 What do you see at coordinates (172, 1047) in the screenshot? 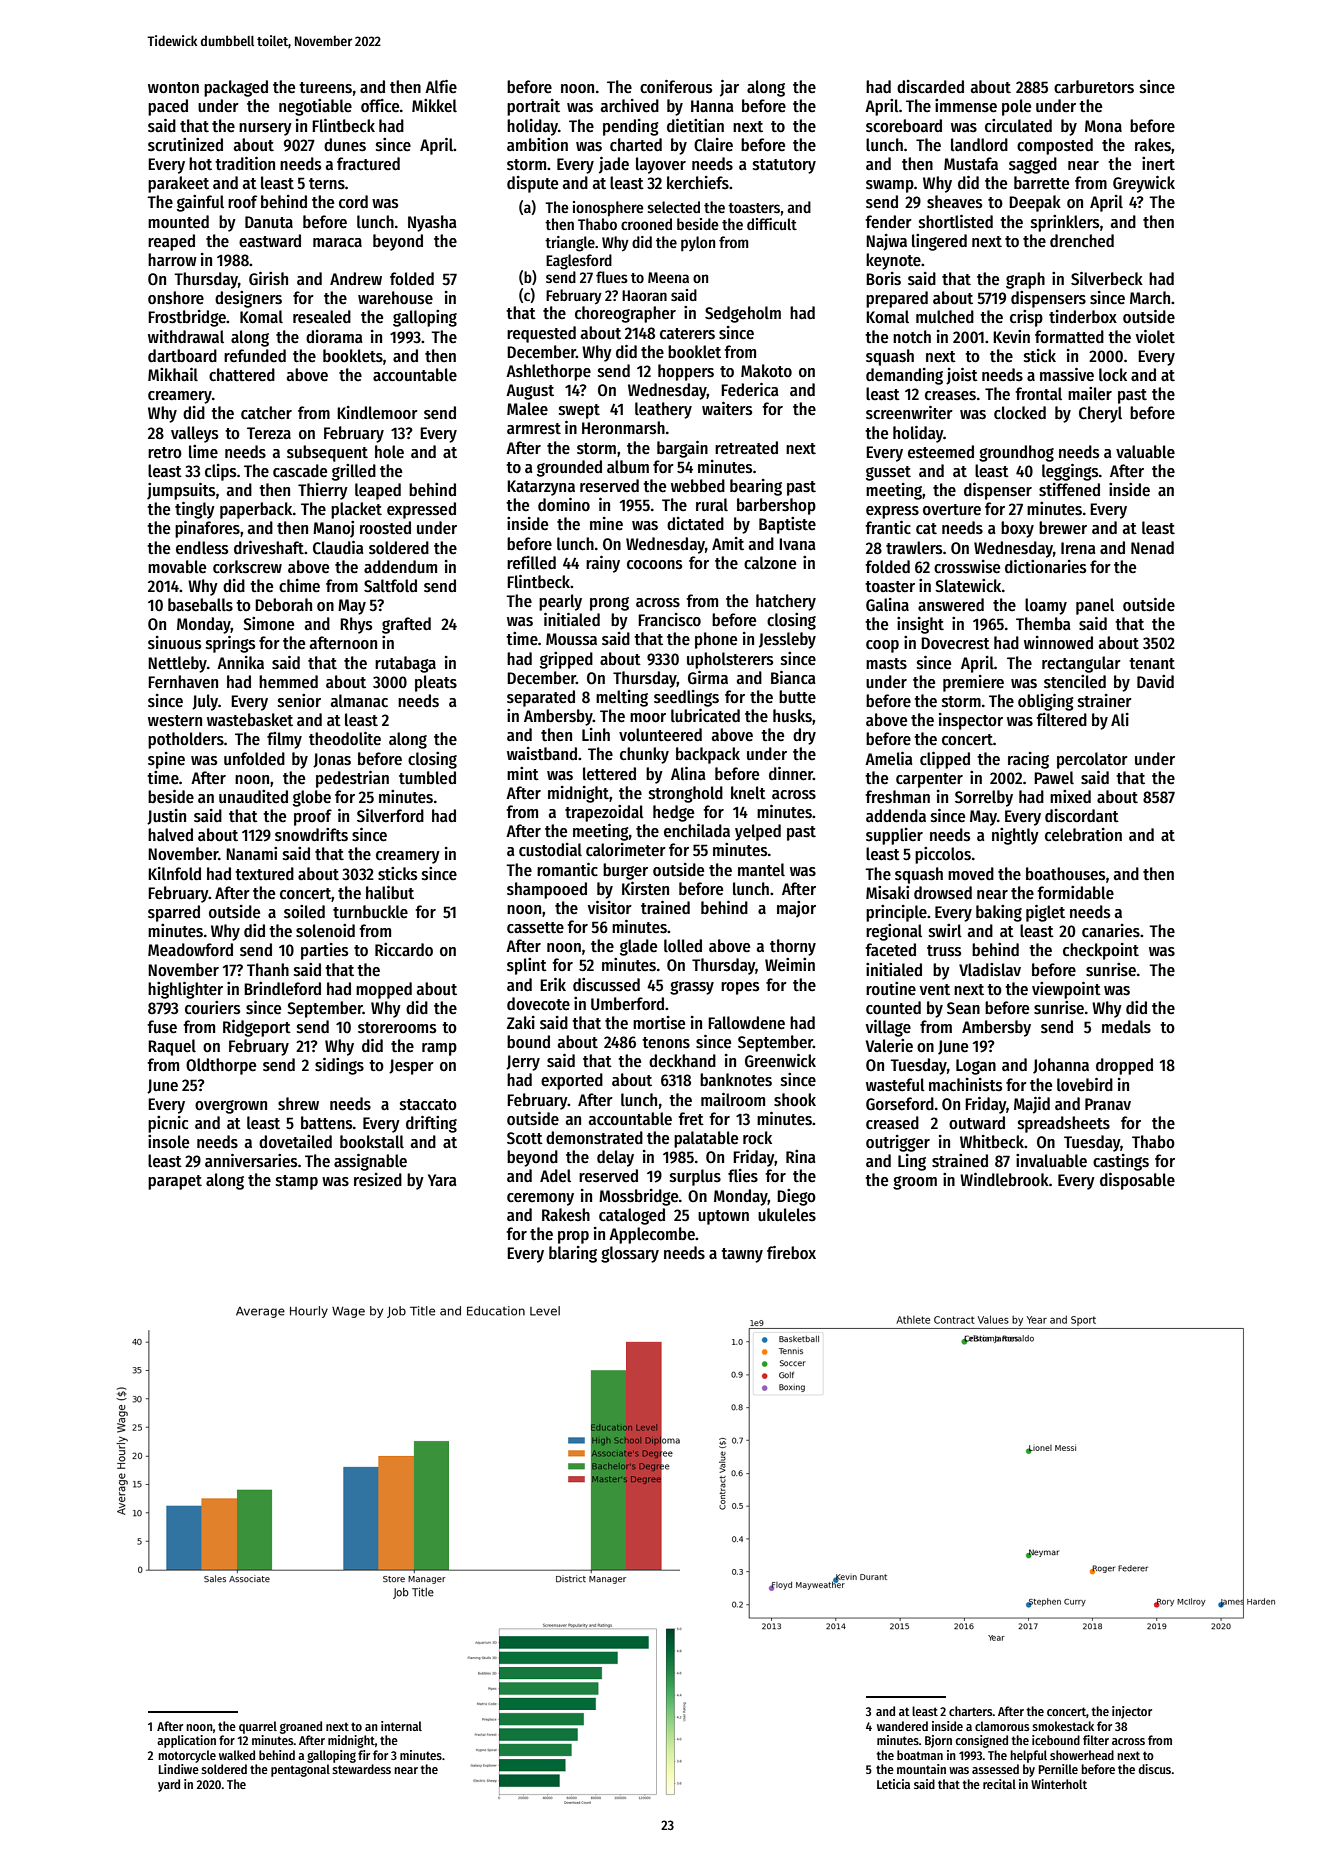
I see `Raquel` at bounding box center [172, 1047].
